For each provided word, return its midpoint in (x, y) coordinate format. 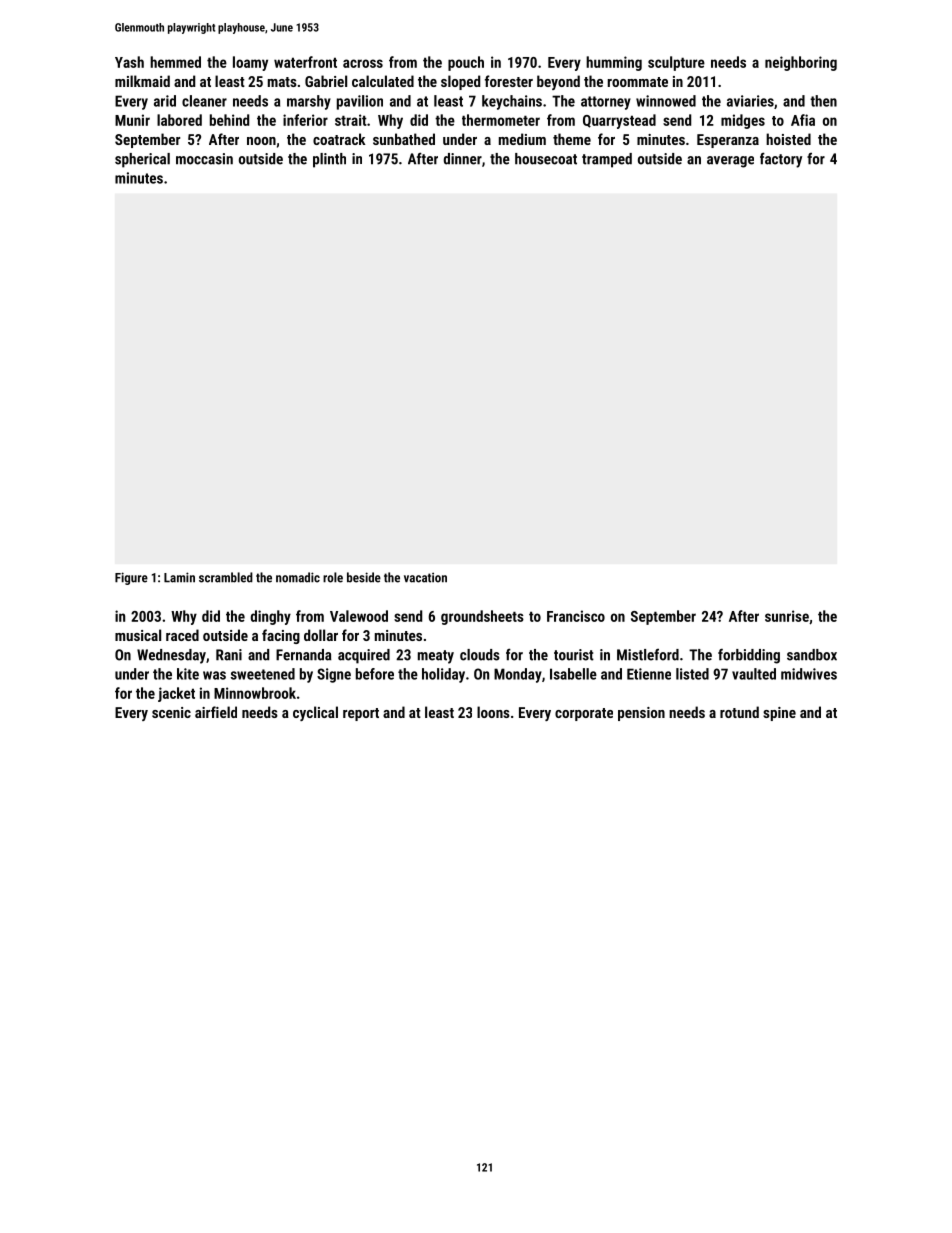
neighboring (801, 63)
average (730, 162)
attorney (606, 103)
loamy (250, 63)
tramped (607, 160)
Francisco (576, 616)
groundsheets (482, 617)
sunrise (787, 616)
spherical (142, 160)
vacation (425, 577)
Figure (131, 578)
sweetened (263, 674)
